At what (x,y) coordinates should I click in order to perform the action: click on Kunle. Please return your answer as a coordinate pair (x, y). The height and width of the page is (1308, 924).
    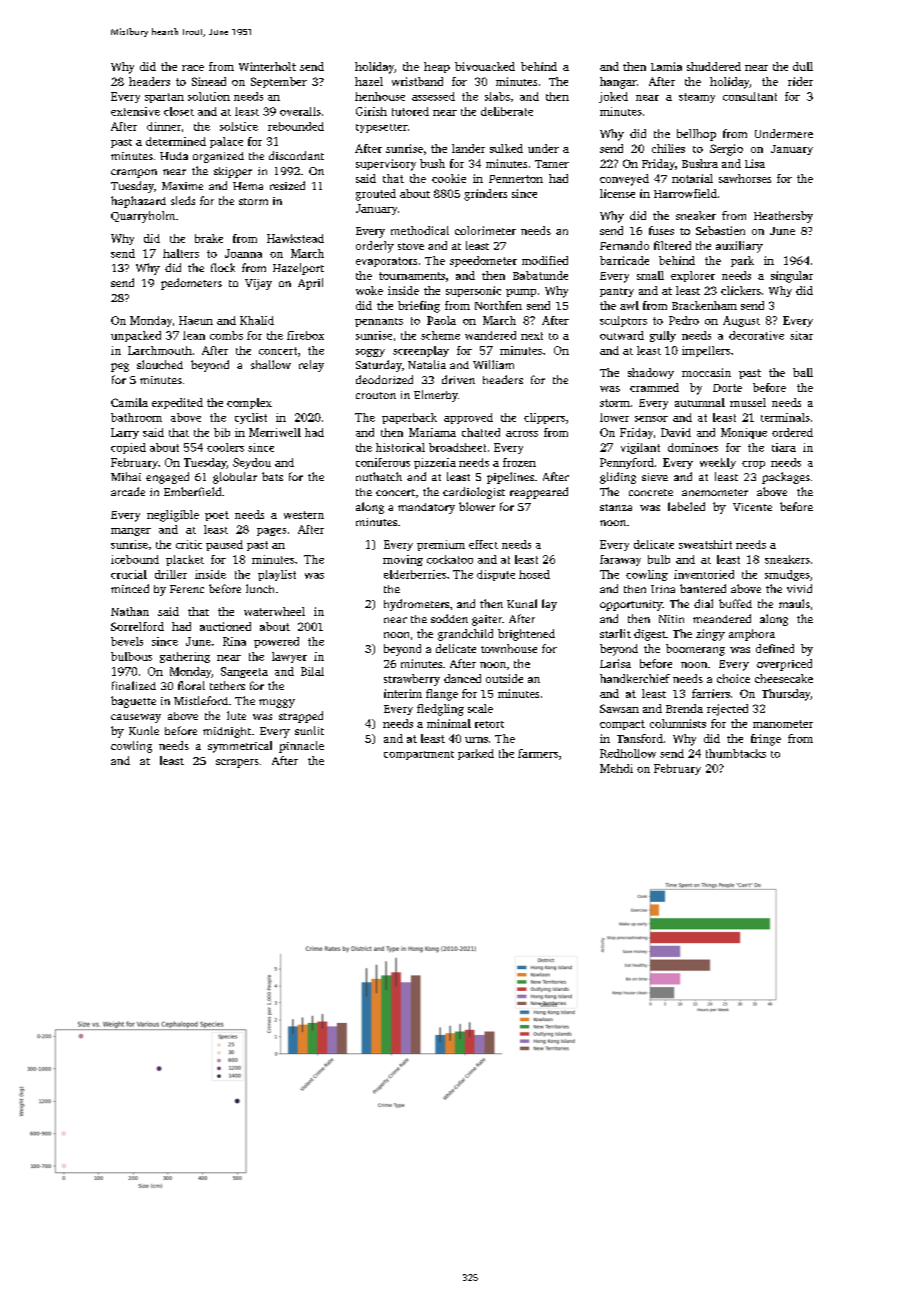
    Looking at the image, I should click on (144, 730).
